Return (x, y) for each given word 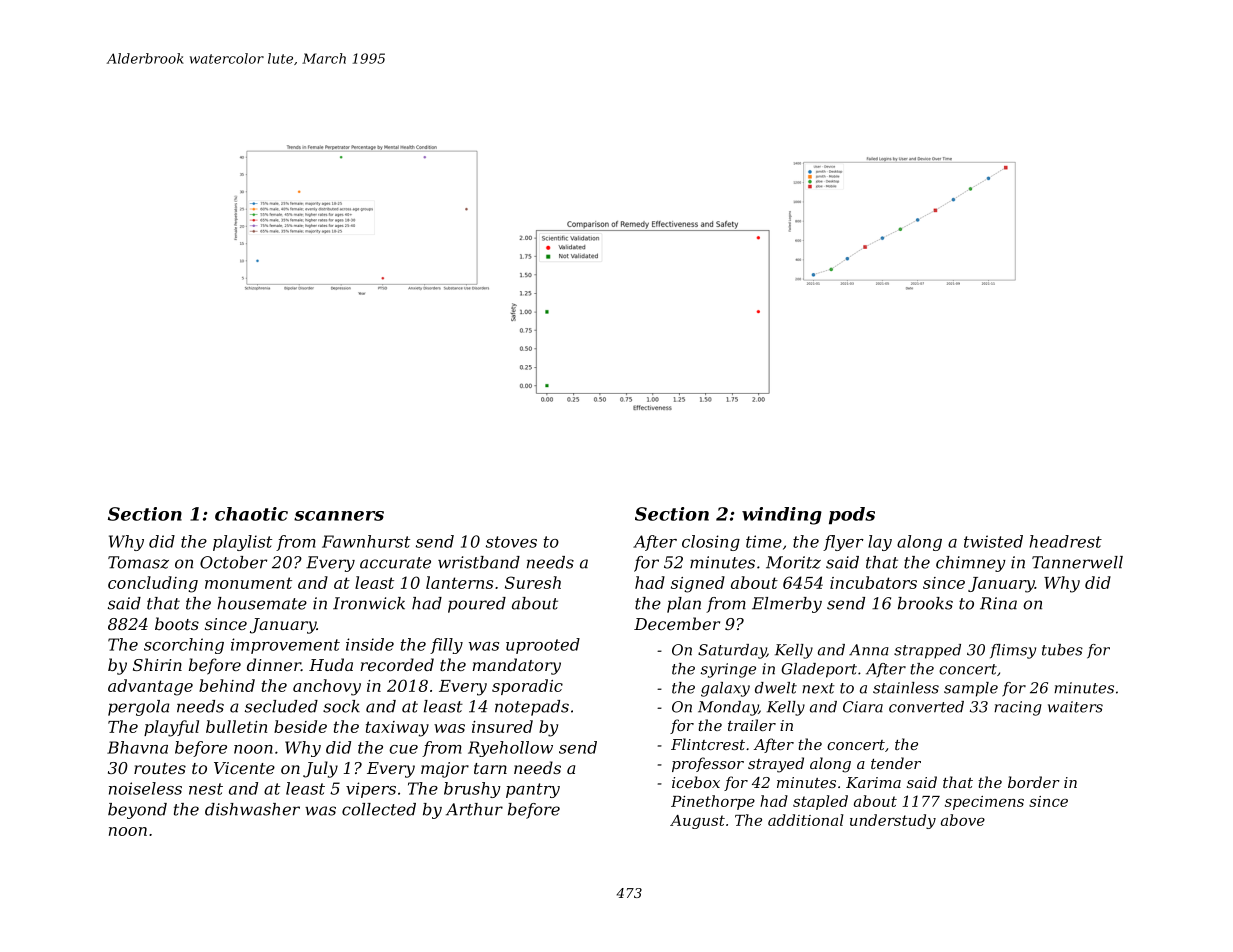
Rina (998, 603)
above (963, 820)
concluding (153, 584)
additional (805, 820)
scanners (339, 516)
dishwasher (252, 809)
